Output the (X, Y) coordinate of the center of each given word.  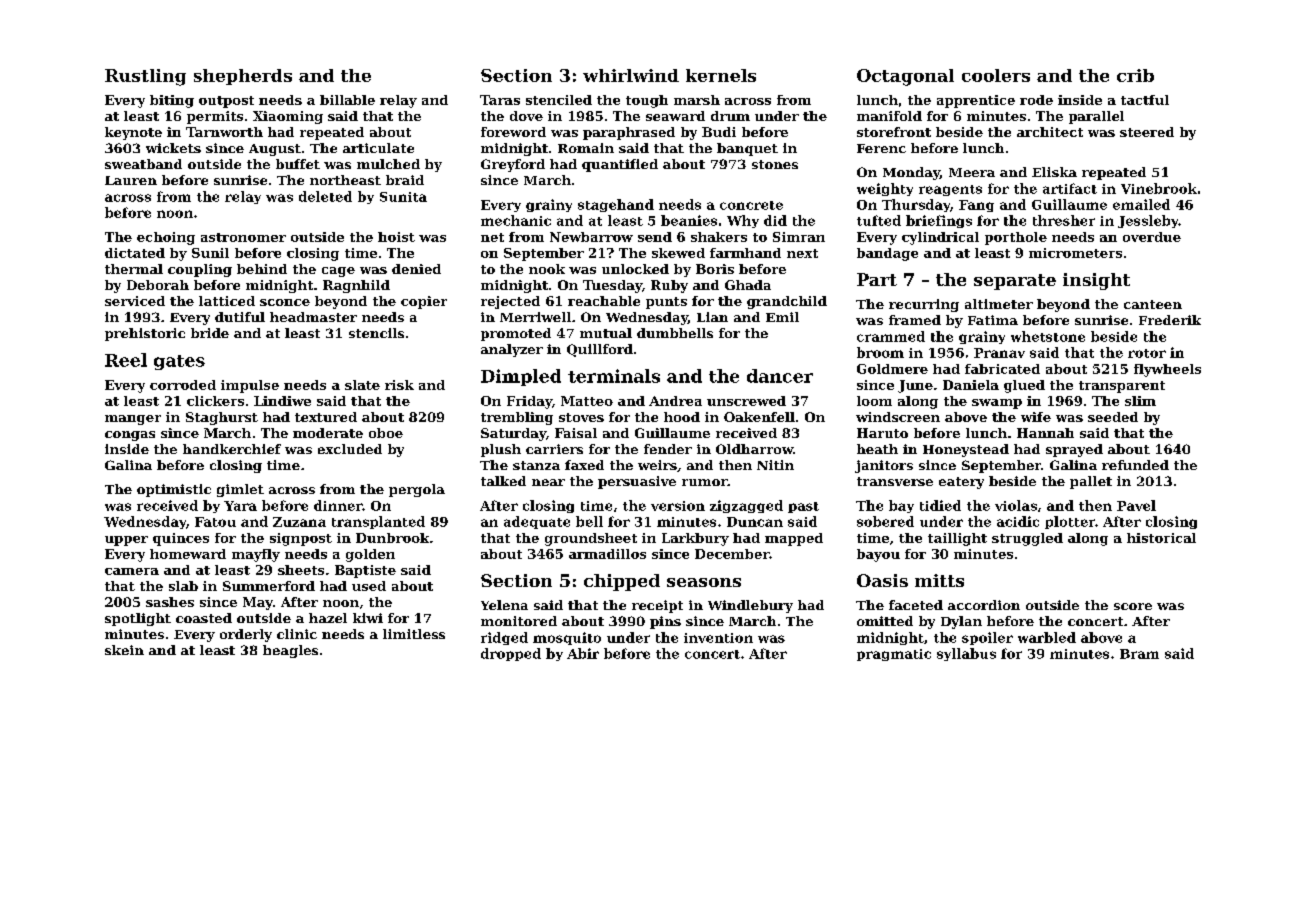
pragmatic (894, 655)
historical (1161, 538)
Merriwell (535, 317)
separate (1015, 282)
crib (1135, 75)
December (732, 554)
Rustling (145, 77)
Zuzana (299, 522)
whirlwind (631, 75)
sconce (285, 302)
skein (124, 650)
